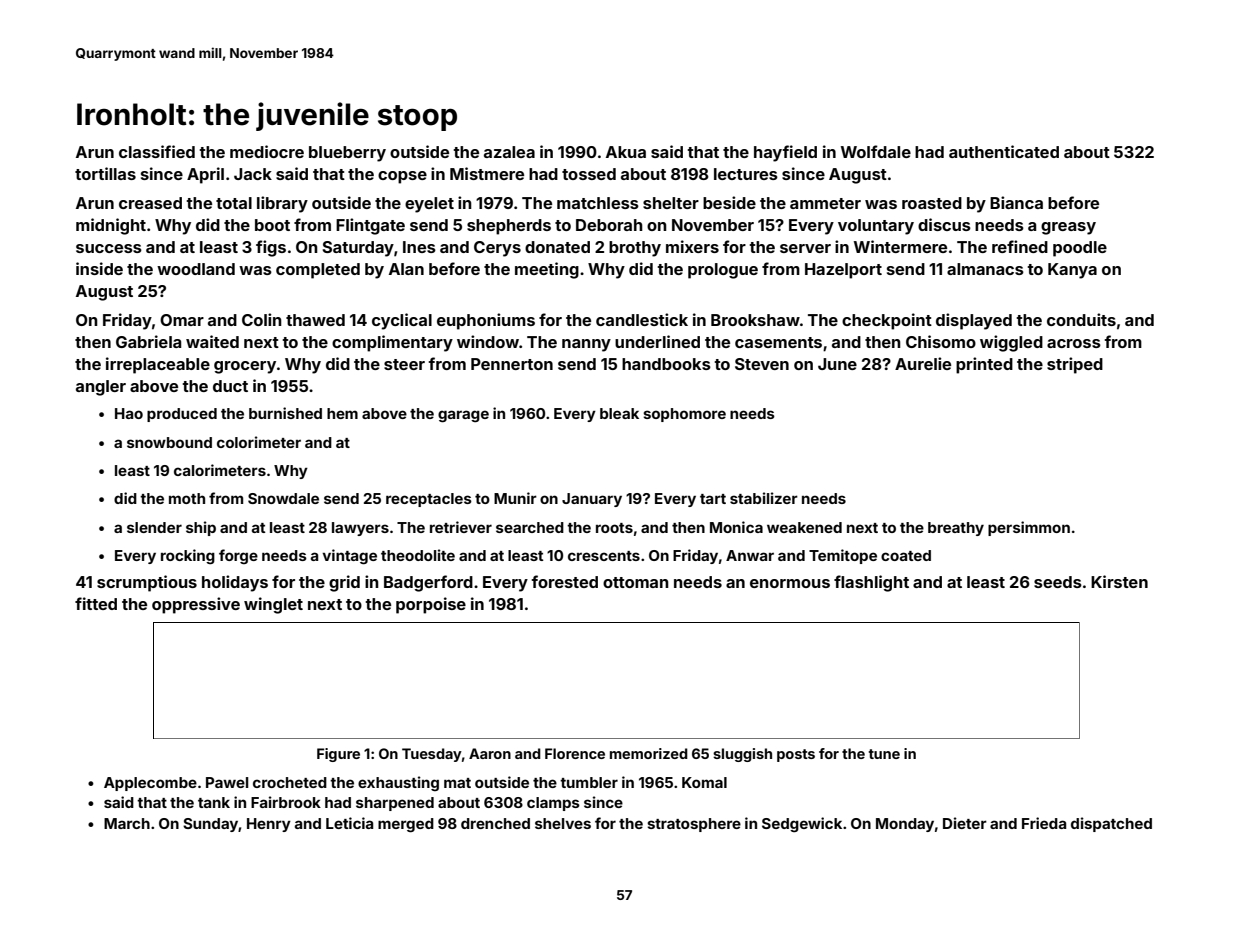 The image size is (1233, 952). Describe the element at coordinates (273, 605) in the document. I see `winglet` at that location.
